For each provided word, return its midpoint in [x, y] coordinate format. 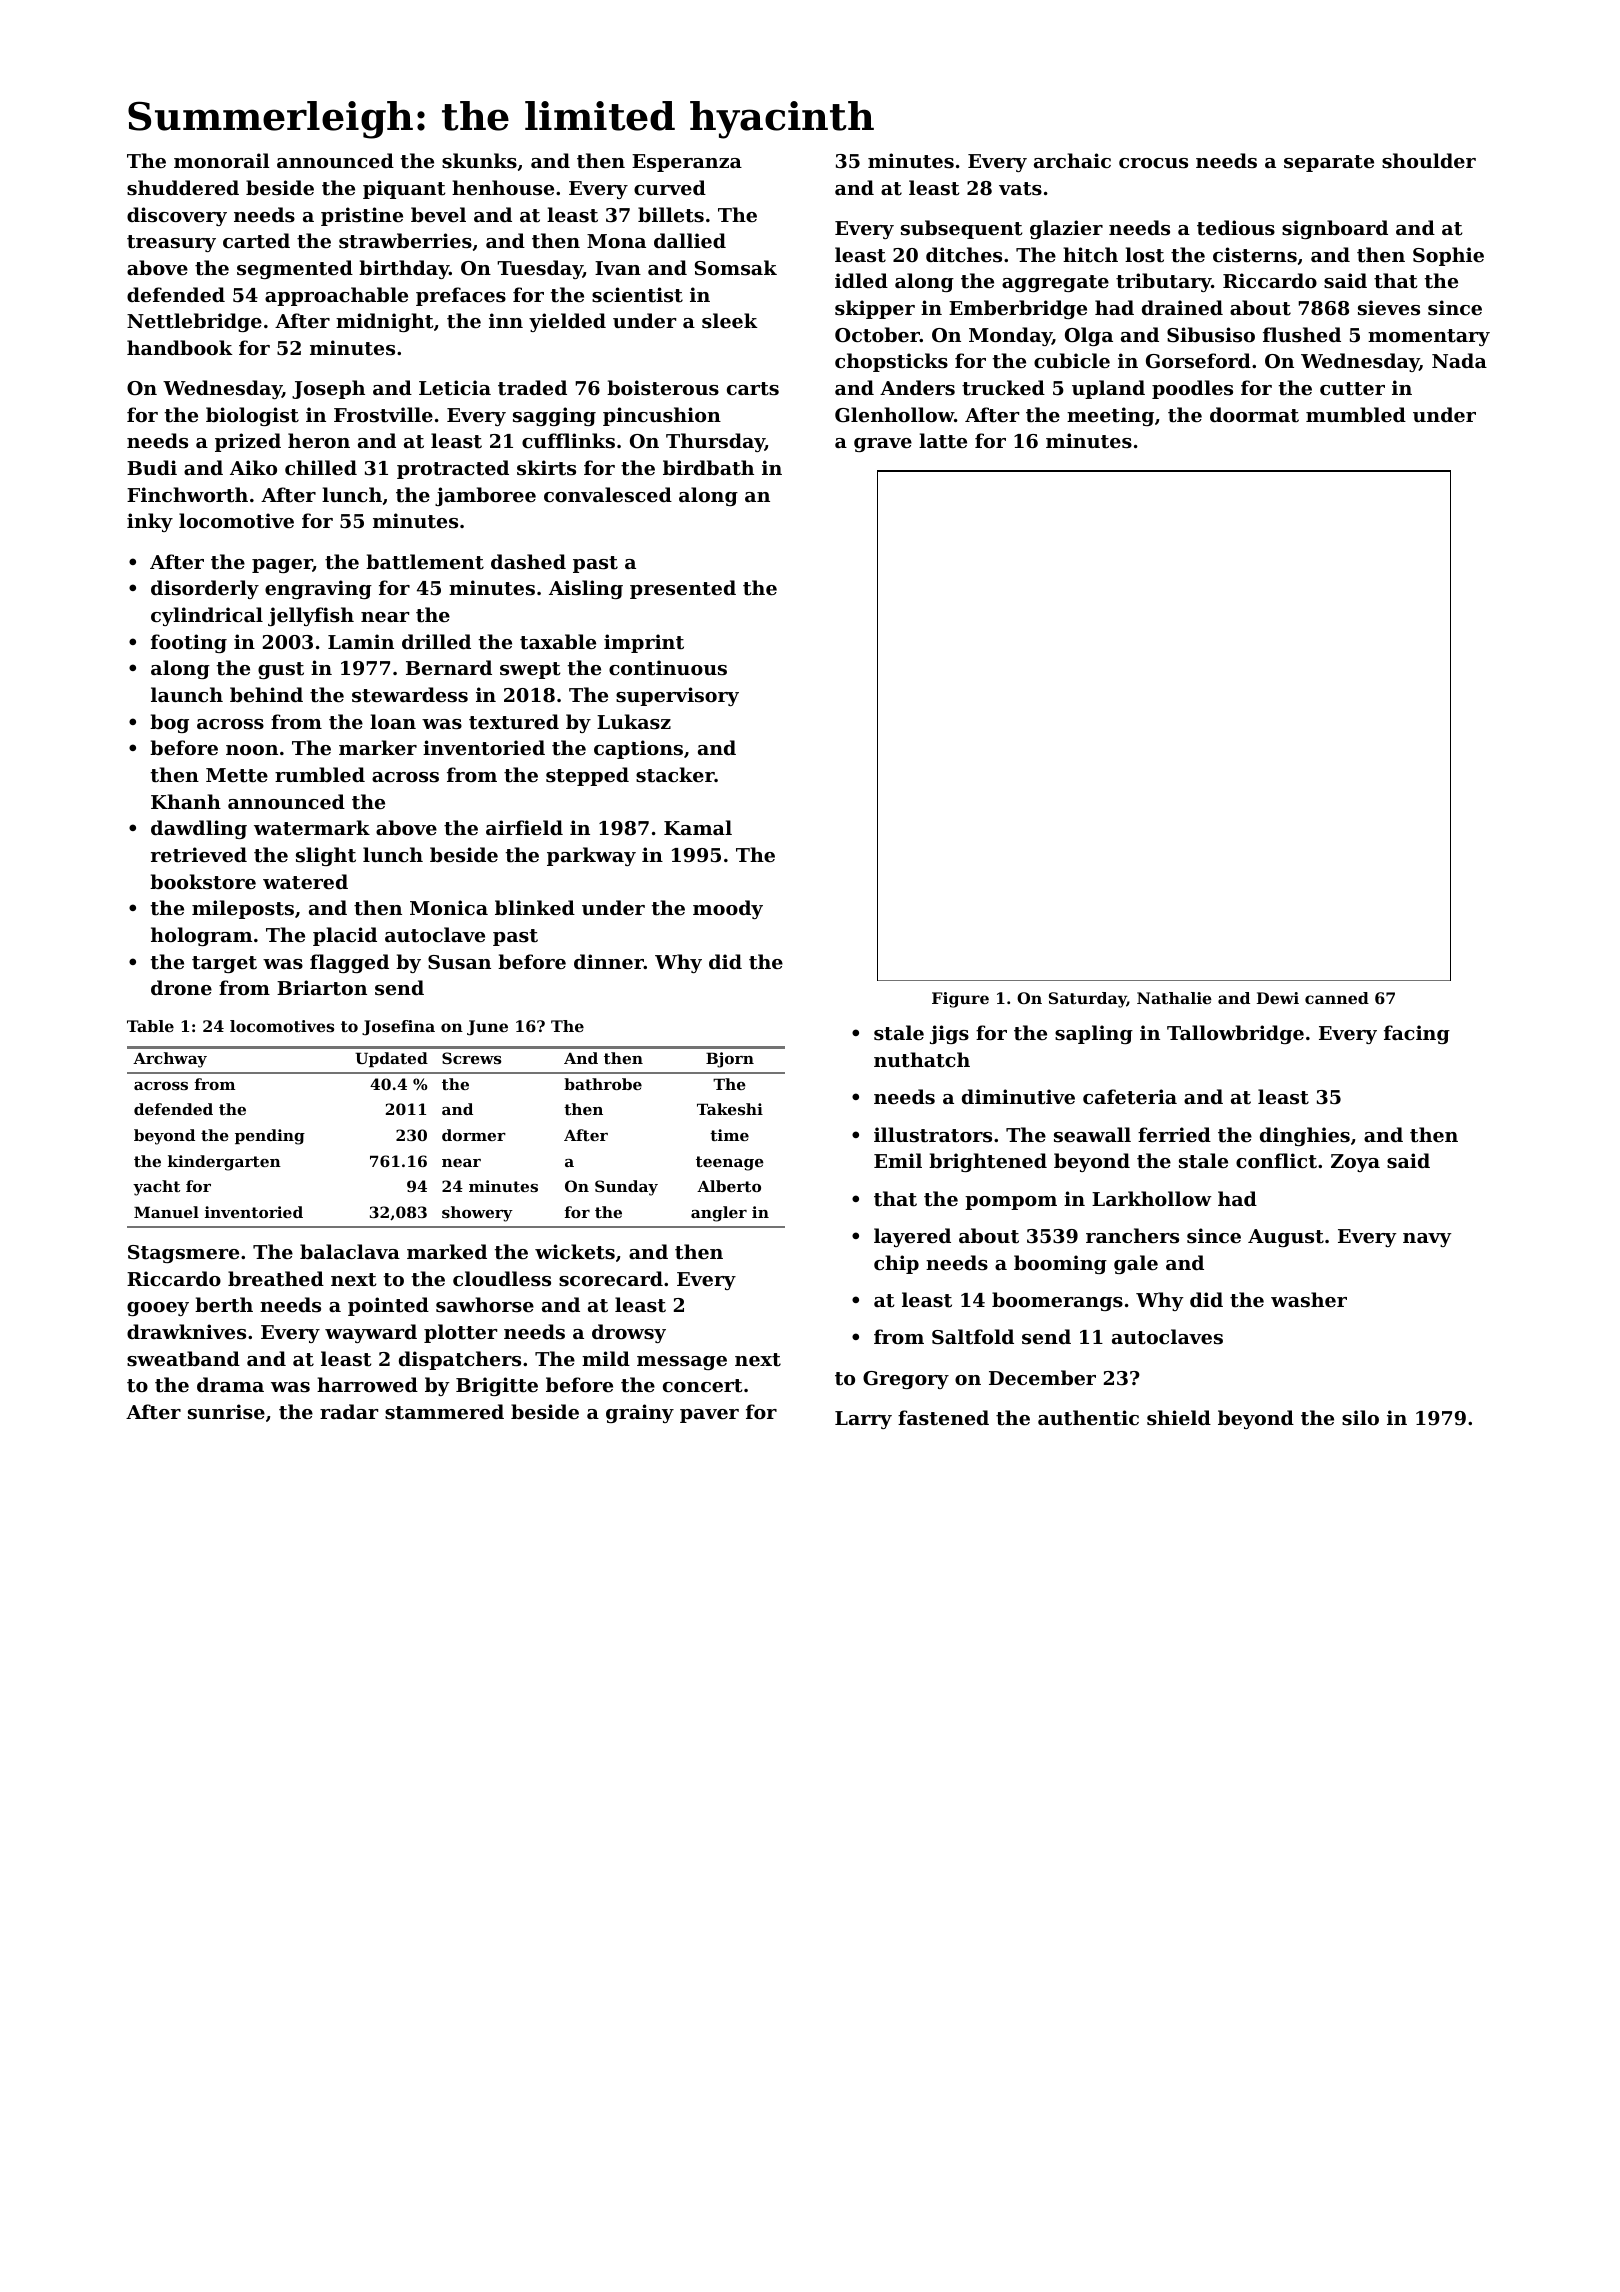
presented [683, 589]
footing [189, 643]
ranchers [1132, 1236]
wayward [371, 1333]
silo [1360, 1417]
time [729, 1135]
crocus [1153, 163]
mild [606, 1358]
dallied [690, 240]
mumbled [1356, 414]
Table [150, 1026]
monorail [222, 160]
